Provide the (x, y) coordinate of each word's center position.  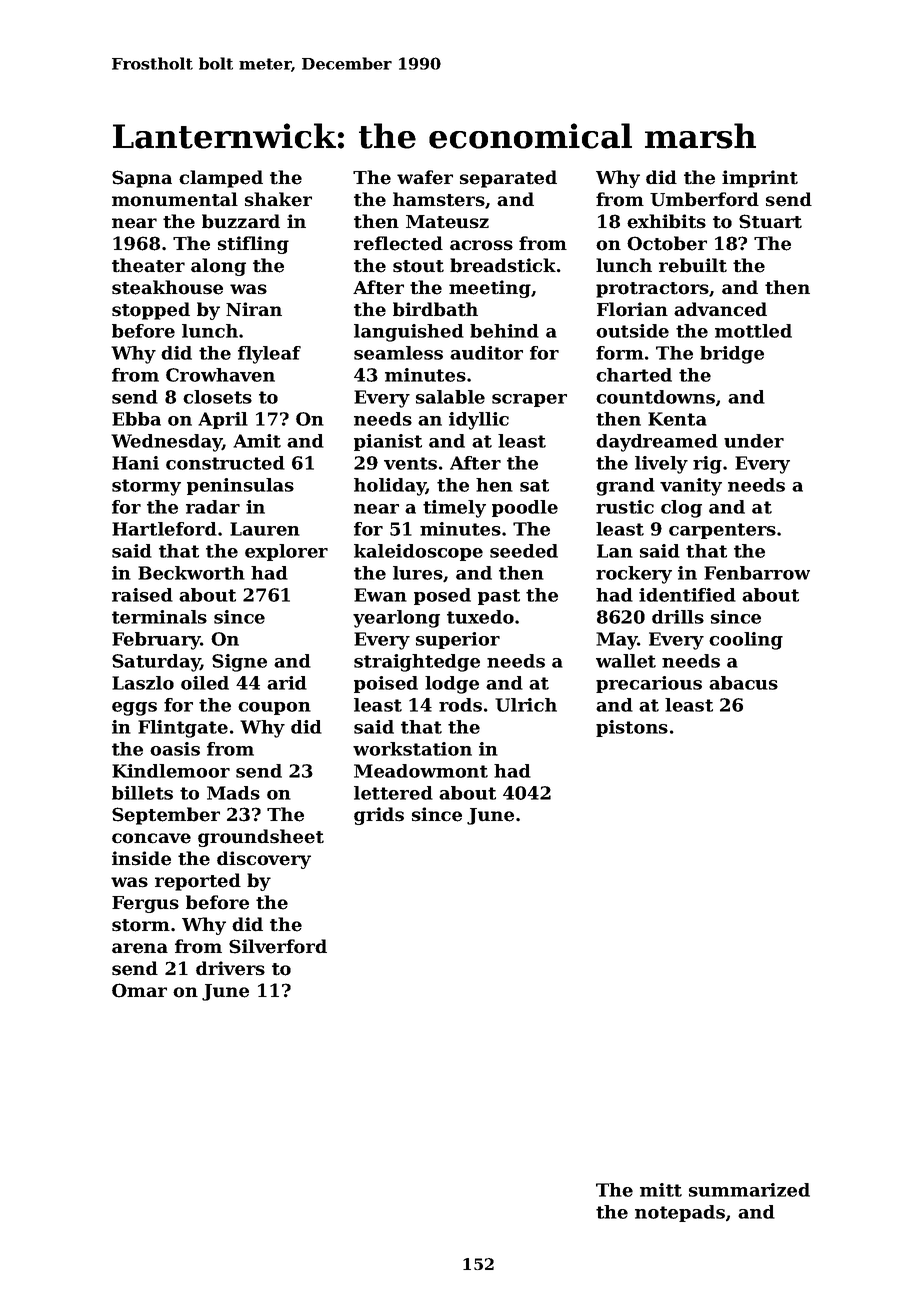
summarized (749, 1190)
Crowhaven (220, 375)
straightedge (417, 663)
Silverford (278, 946)
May (617, 641)
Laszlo (143, 683)
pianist (388, 442)
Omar (139, 990)
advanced (720, 309)
